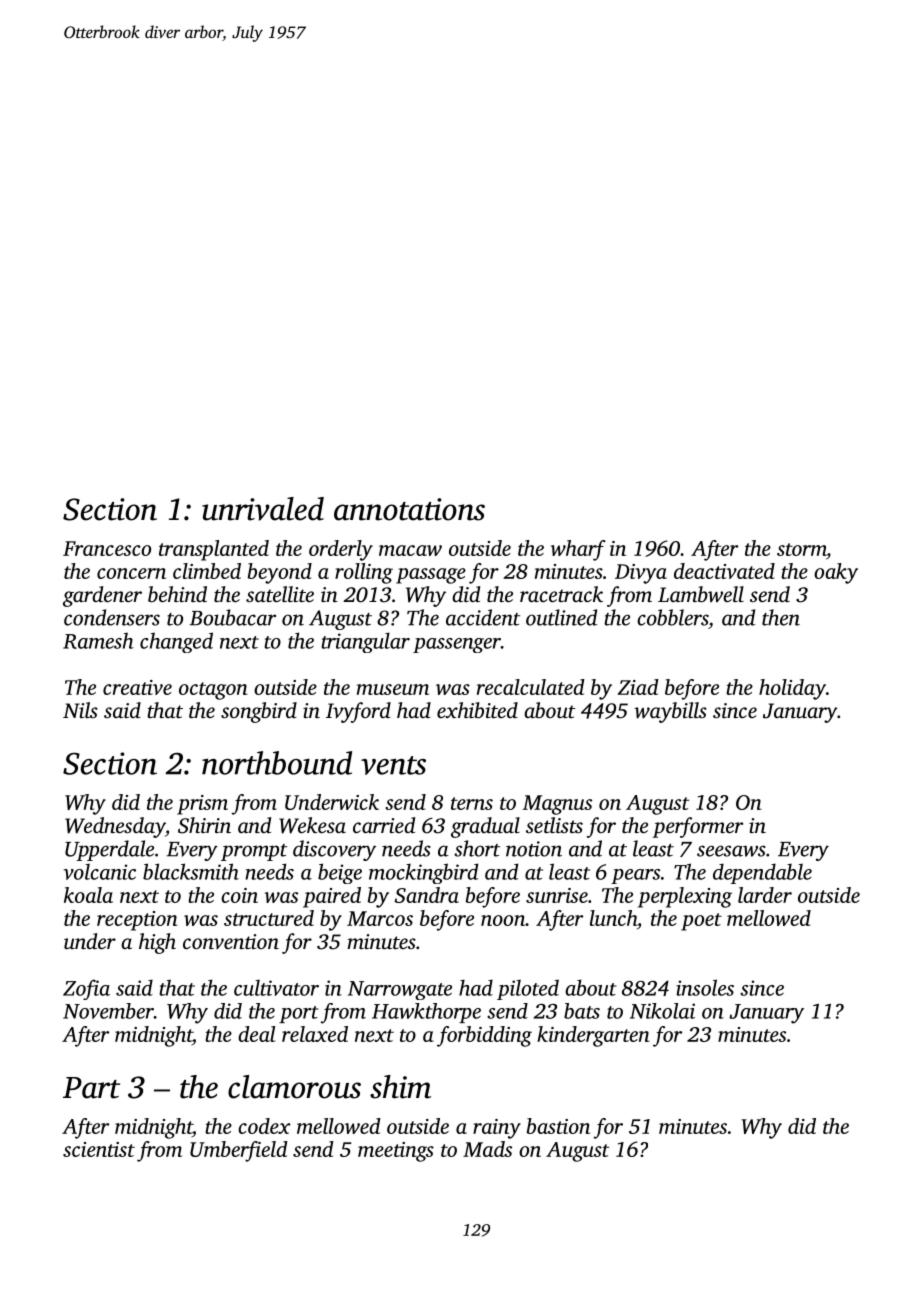  What do you see at coordinates (365, 642) in the image?
I see `triangular` at bounding box center [365, 642].
